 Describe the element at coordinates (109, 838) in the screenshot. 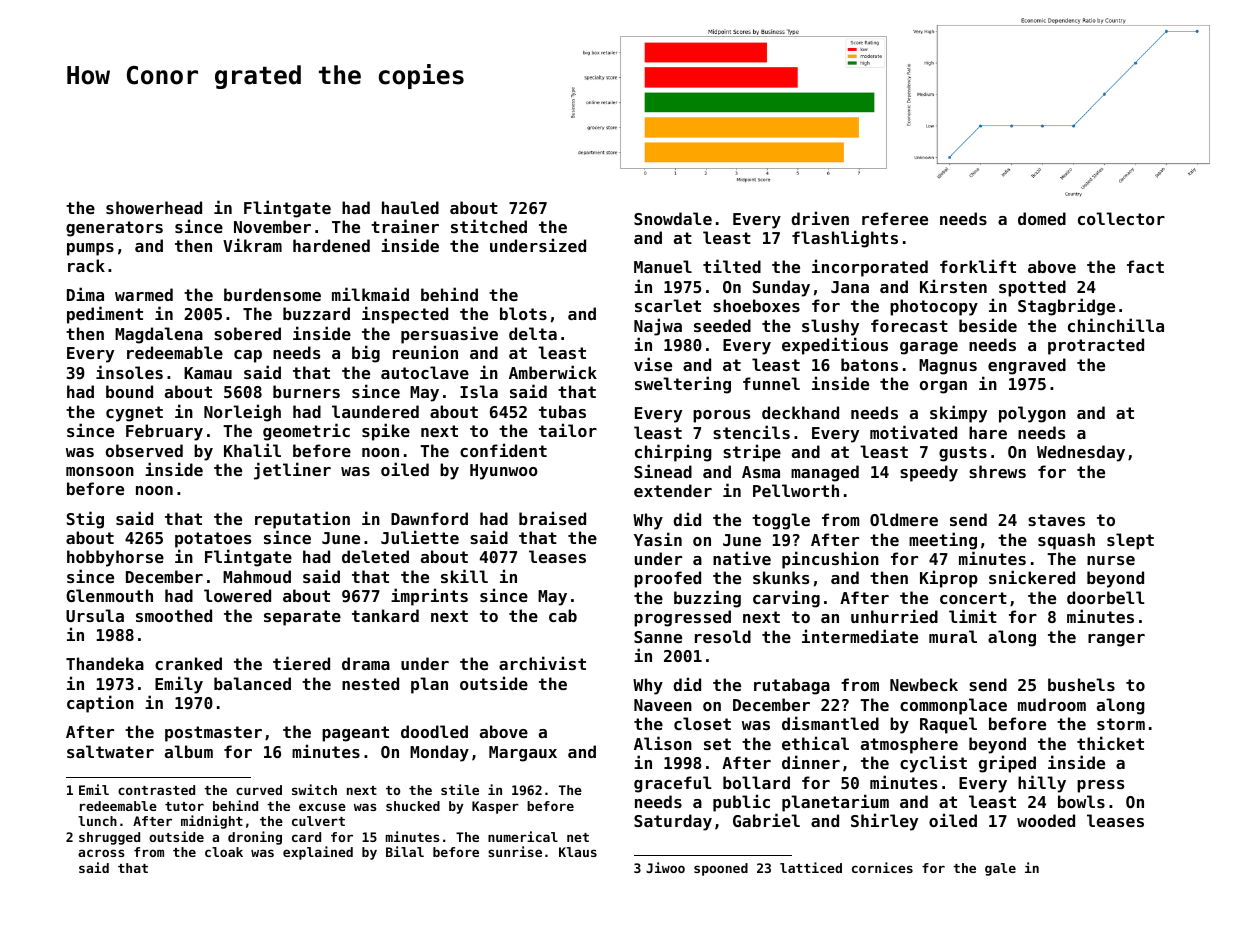

I see `shrugged` at that location.
